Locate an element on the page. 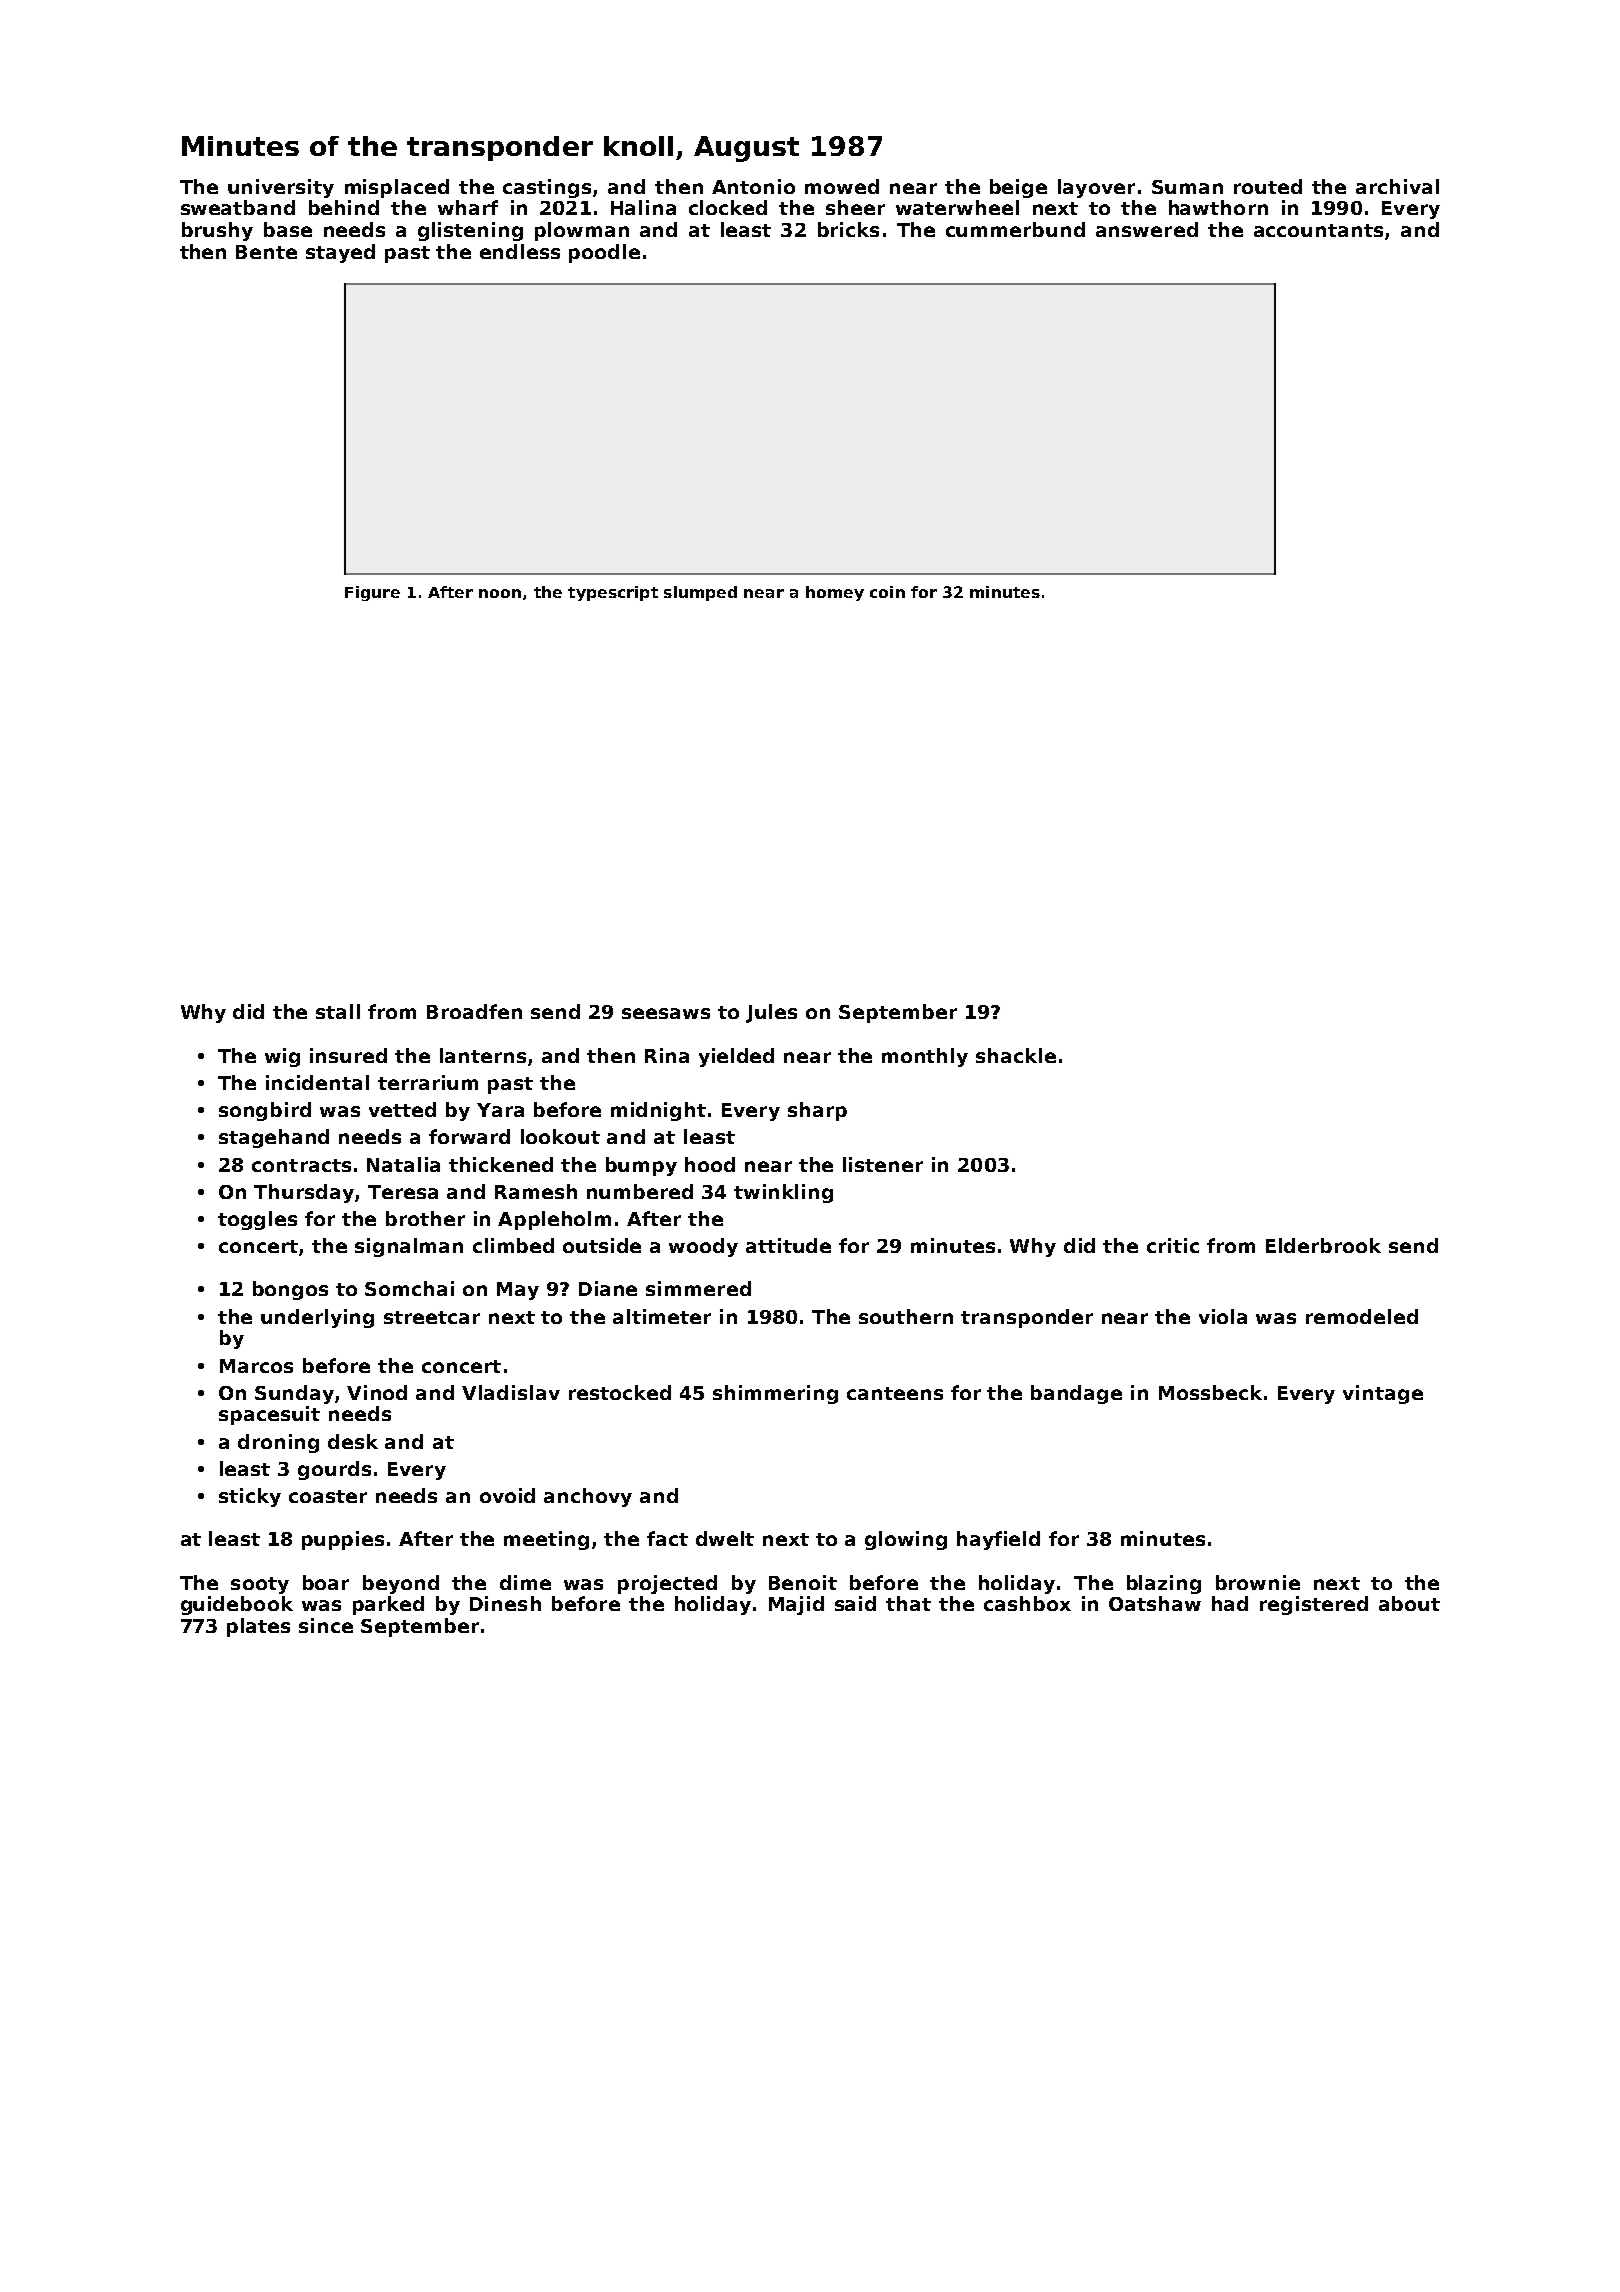 The image size is (1620, 2292). stall is located at coordinates (338, 1011).
